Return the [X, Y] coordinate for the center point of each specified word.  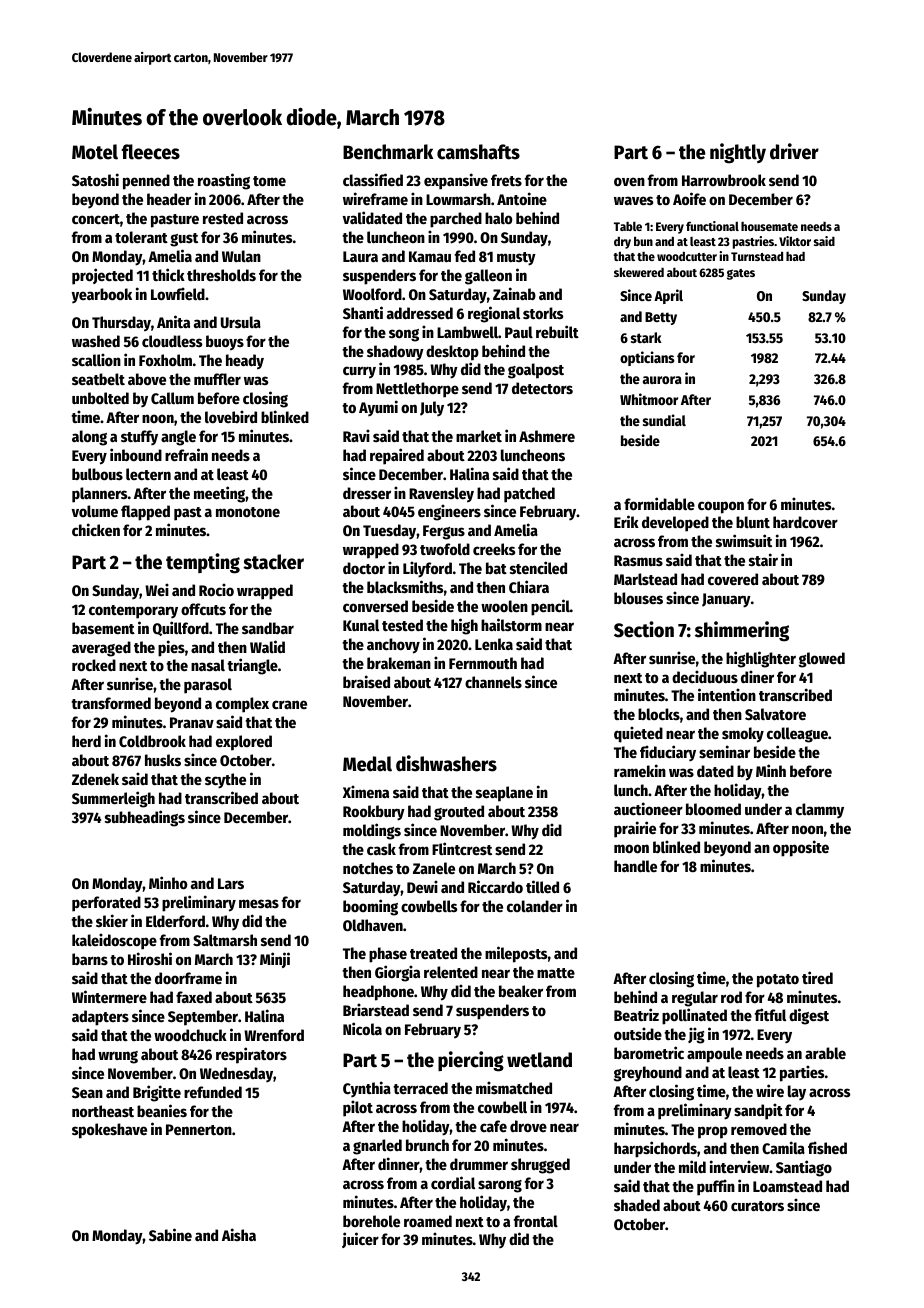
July [432, 408]
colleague [797, 735]
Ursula [241, 322]
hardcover [805, 522]
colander [535, 906]
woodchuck [190, 1035]
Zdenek [95, 779]
